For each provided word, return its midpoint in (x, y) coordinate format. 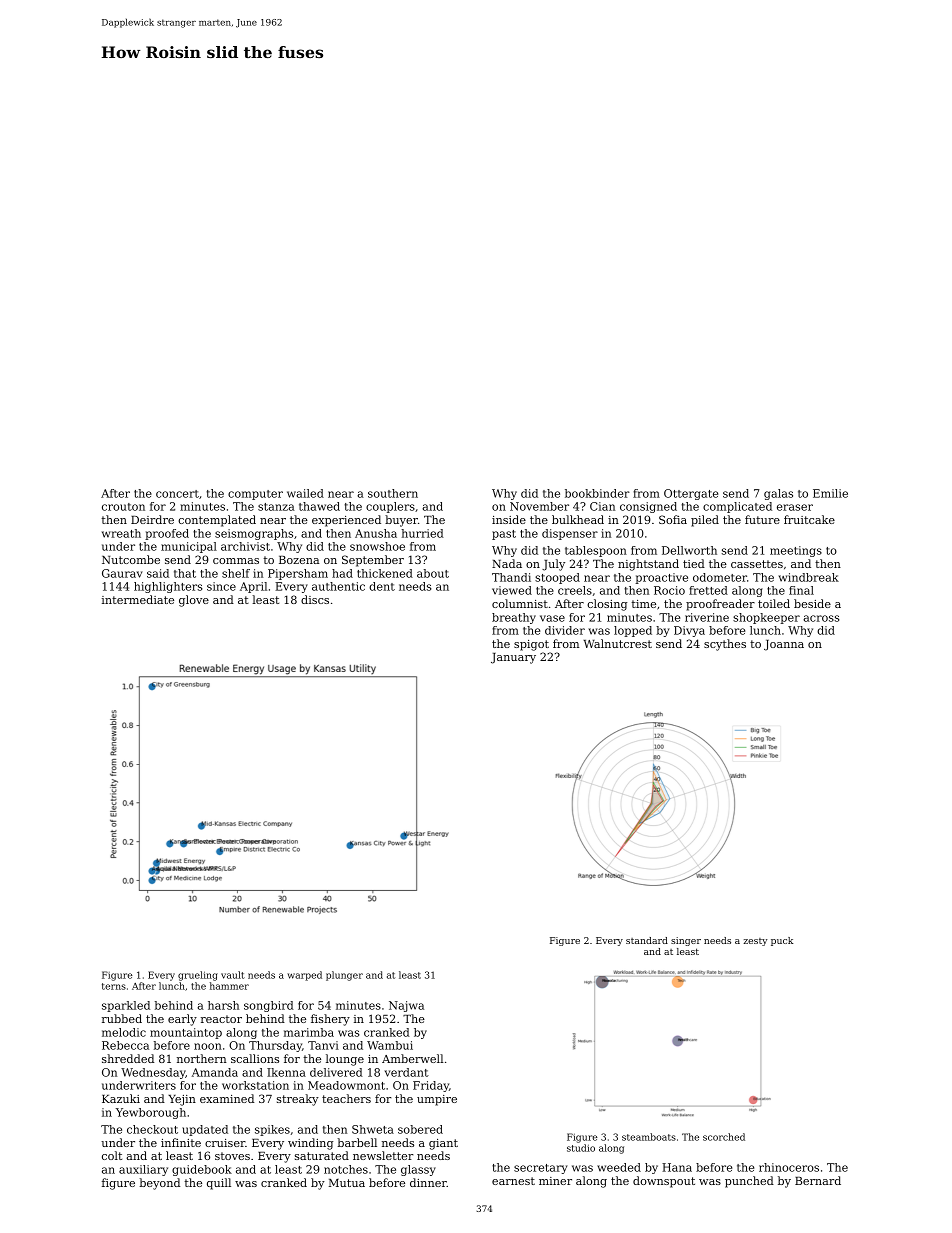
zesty (755, 942)
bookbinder (597, 493)
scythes (725, 645)
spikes (272, 1130)
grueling (198, 976)
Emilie (830, 493)
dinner (428, 1182)
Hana (677, 1167)
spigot (531, 645)
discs (315, 599)
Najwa (406, 1006)
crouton (123, 507)
